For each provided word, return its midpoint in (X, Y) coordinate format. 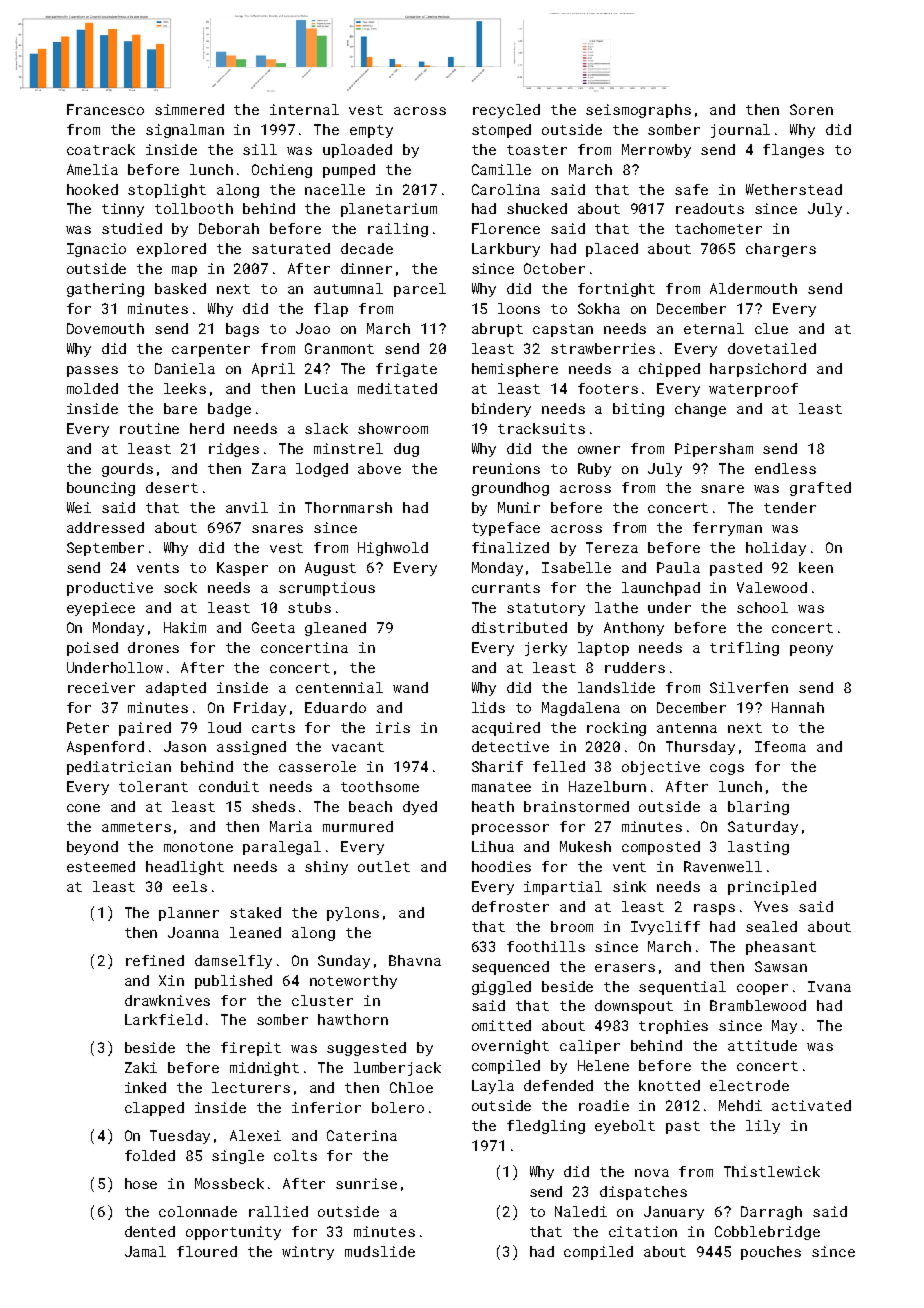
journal (740, 131)
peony (811, 650)
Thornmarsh (348, 507)
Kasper (242, 569)
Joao (313, 328)
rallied (278, 1211)
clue (771, 328)
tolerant (153, 786)
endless (785, 468)
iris (393, 727)
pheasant (781, 948)
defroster (510, 906)
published (233, 982)
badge (229, 410)
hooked (92, 189)
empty (371, 131)
